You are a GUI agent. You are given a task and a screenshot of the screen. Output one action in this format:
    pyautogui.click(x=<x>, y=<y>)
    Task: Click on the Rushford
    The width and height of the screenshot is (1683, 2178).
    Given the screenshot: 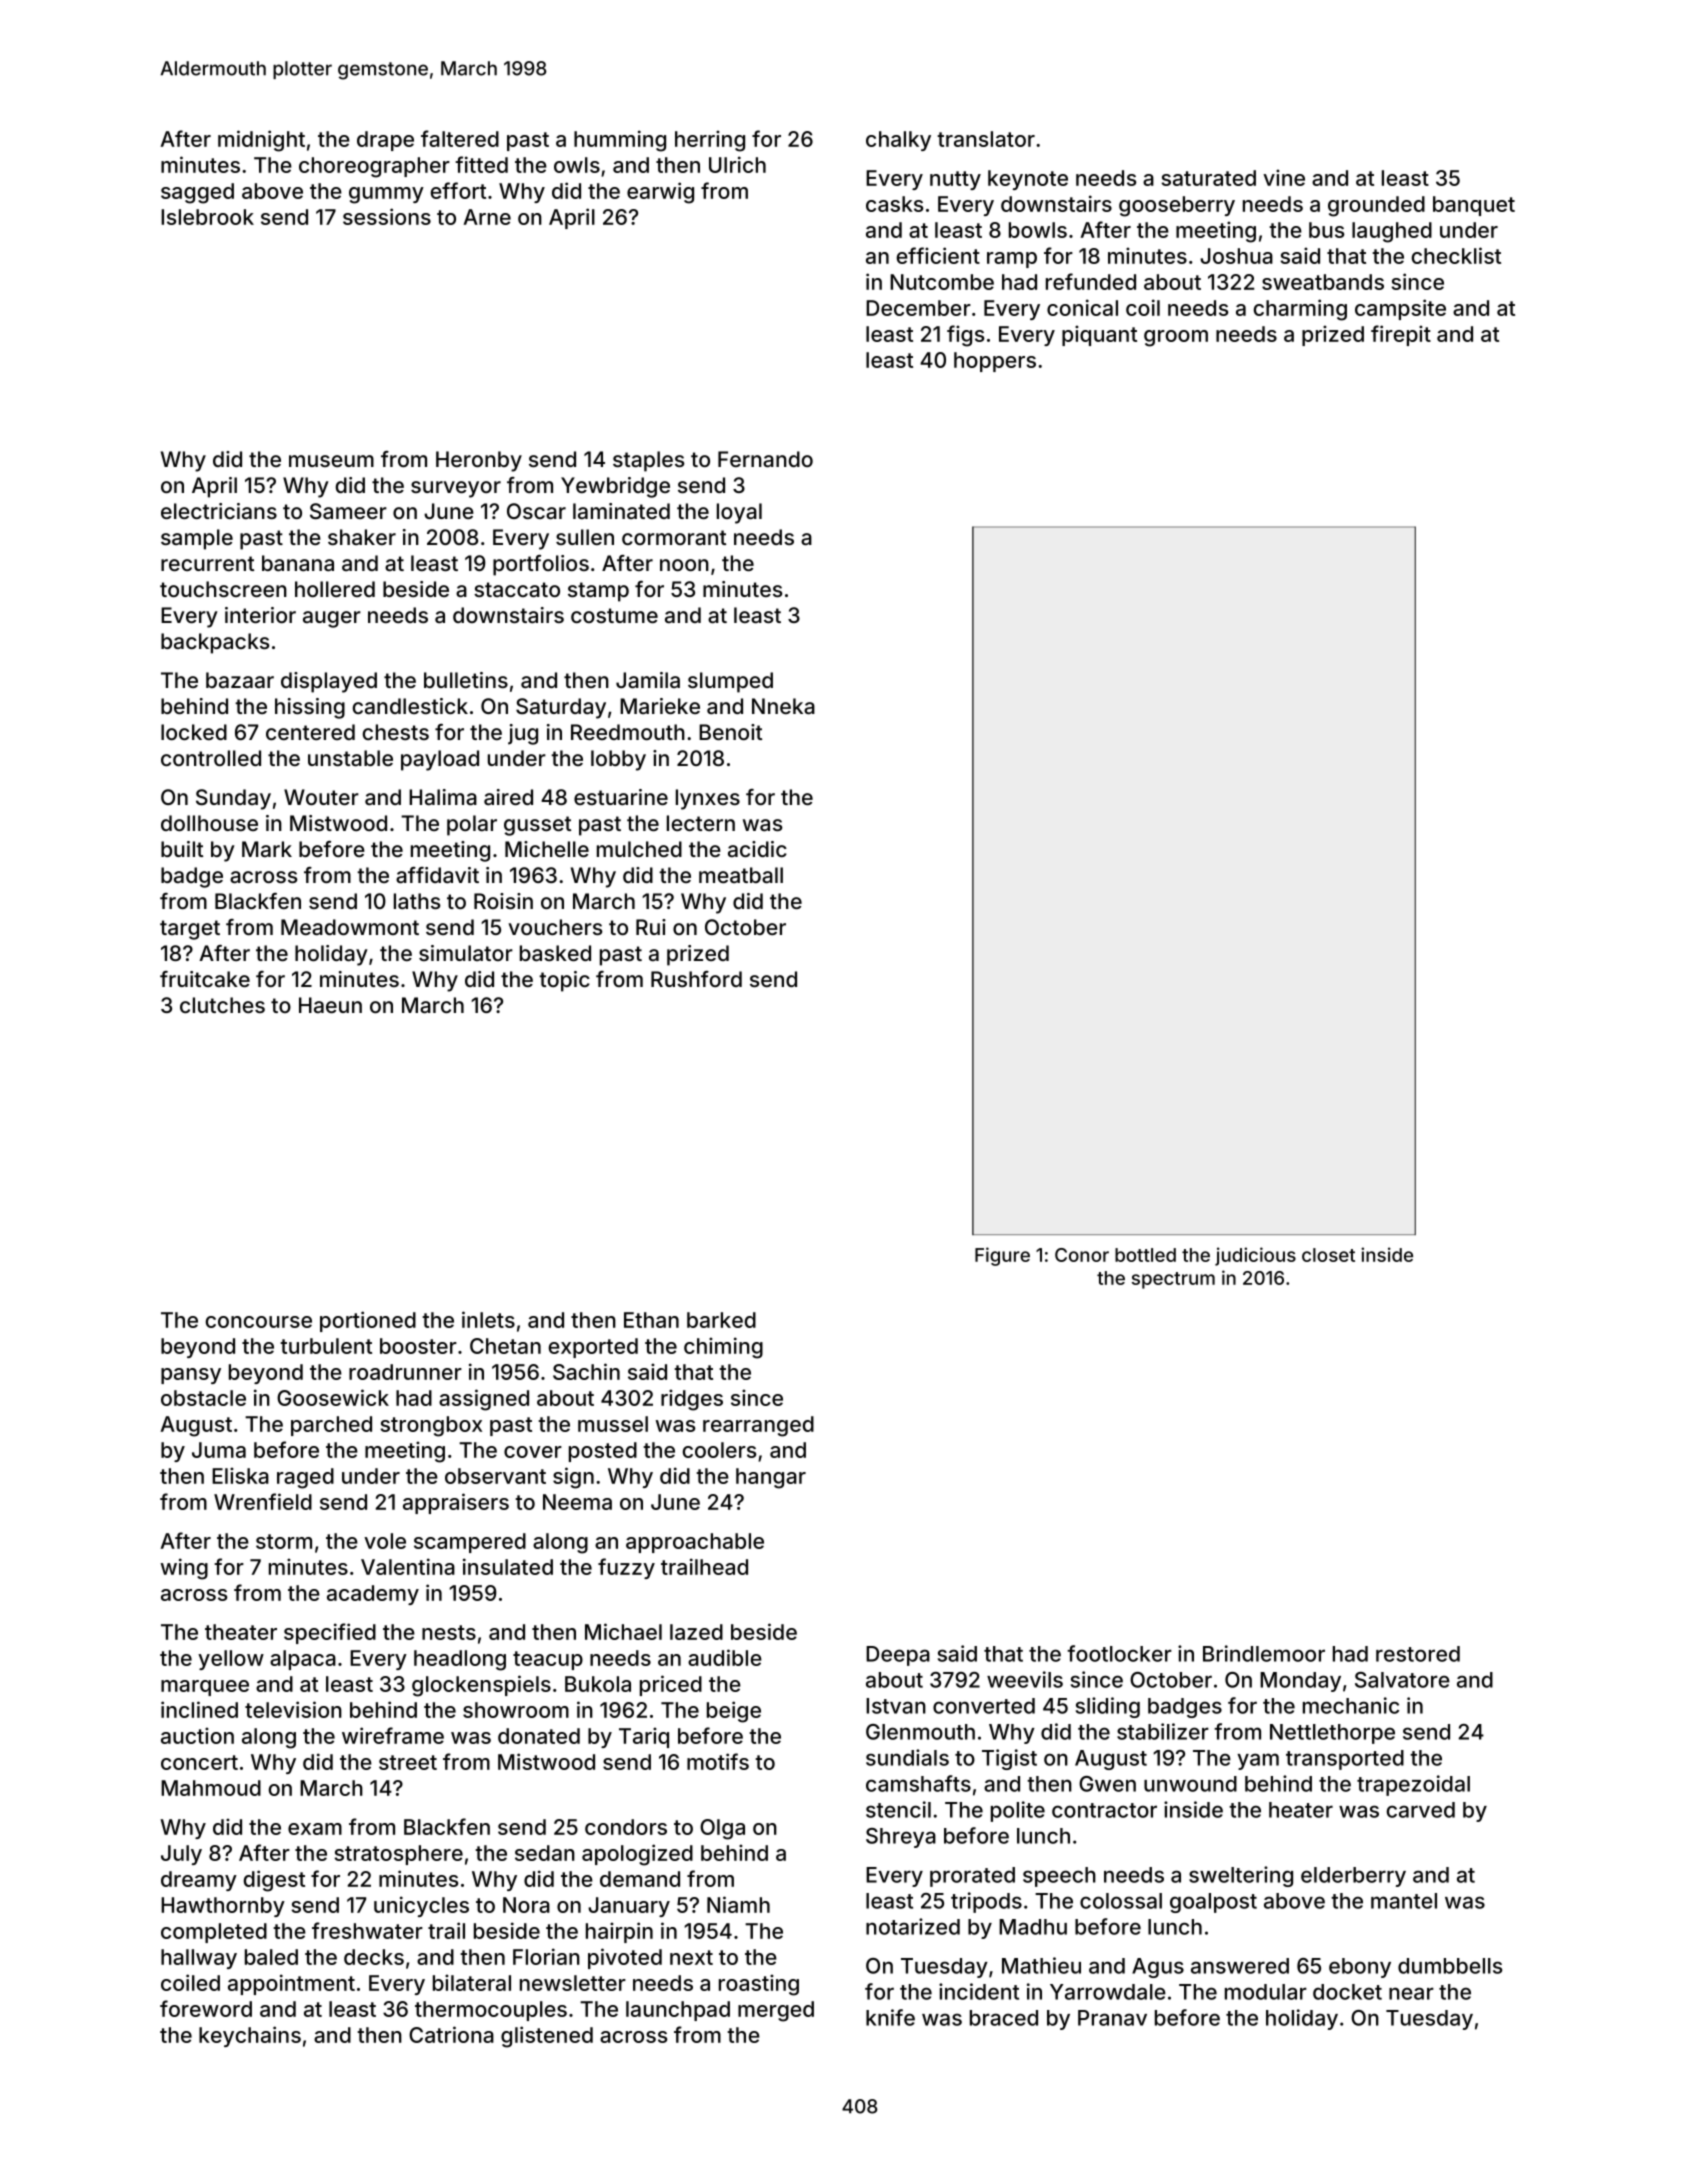 What is the action you would take?
    pyautogui.click(x=696, y=979)
